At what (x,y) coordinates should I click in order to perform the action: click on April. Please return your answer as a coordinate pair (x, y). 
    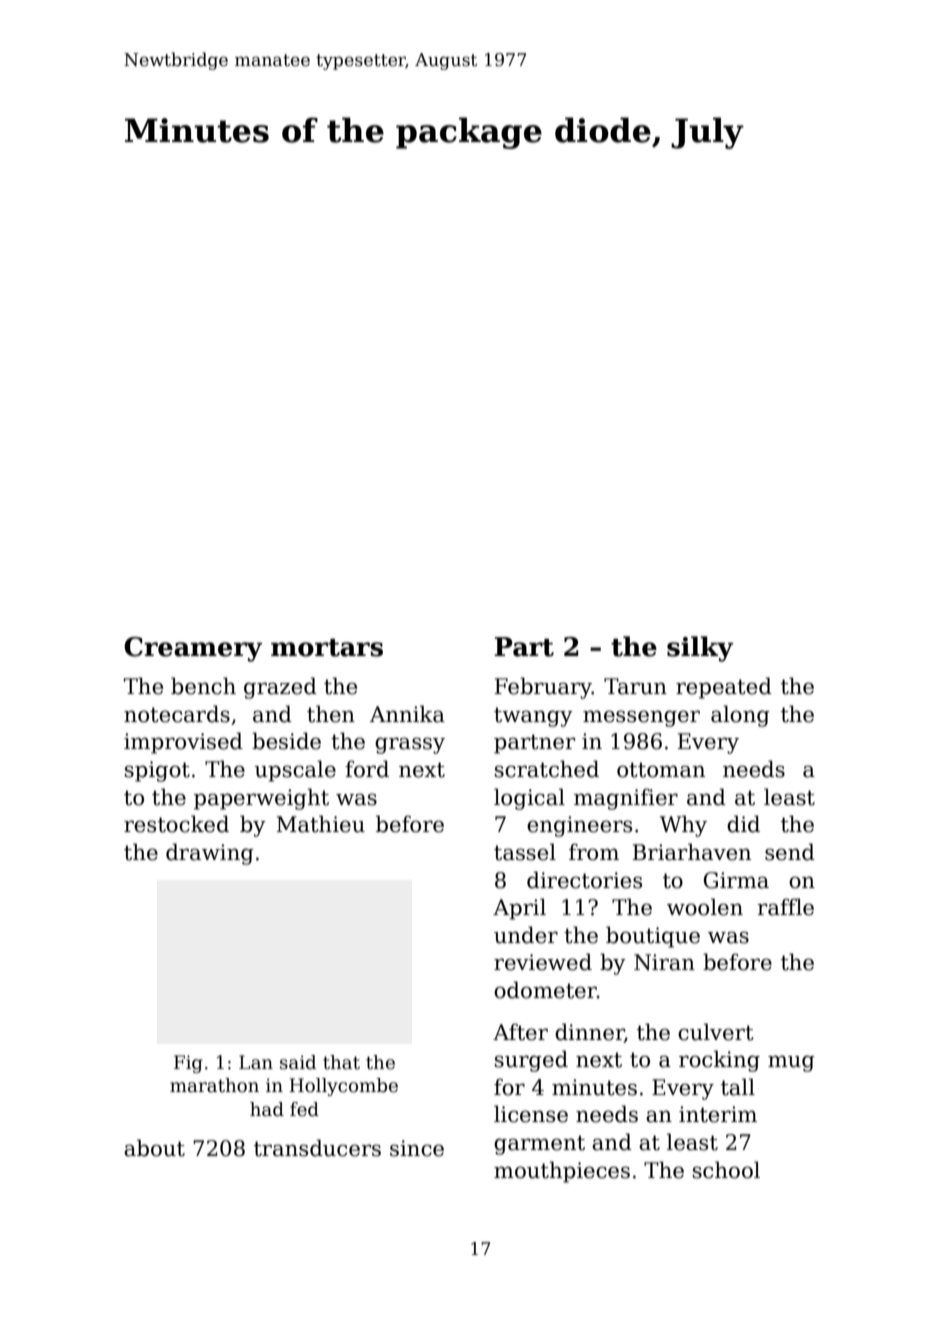
    Looking at the image, I should click on (519, 909).
